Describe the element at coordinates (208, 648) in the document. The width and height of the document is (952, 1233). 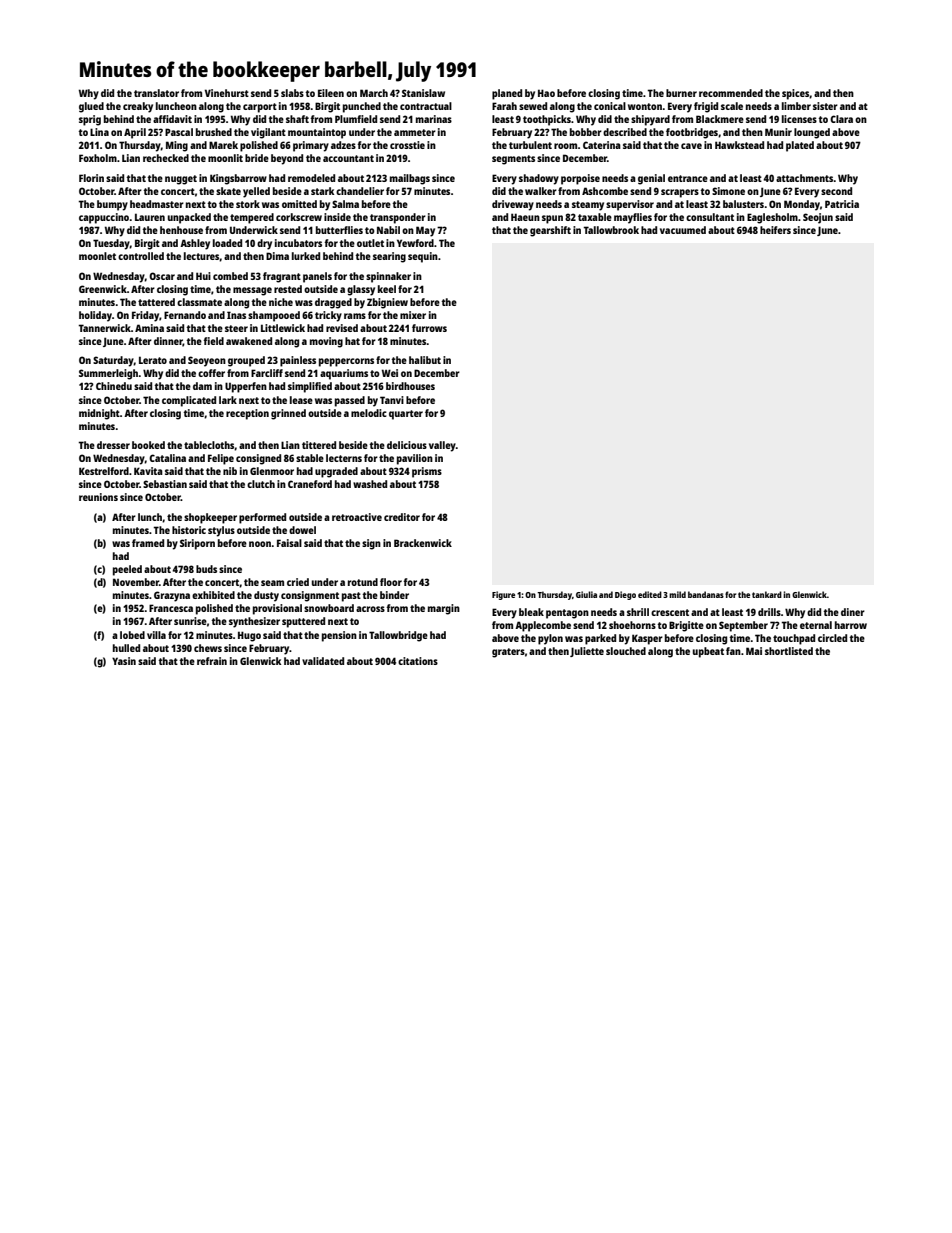
I see `chews` at that location.
